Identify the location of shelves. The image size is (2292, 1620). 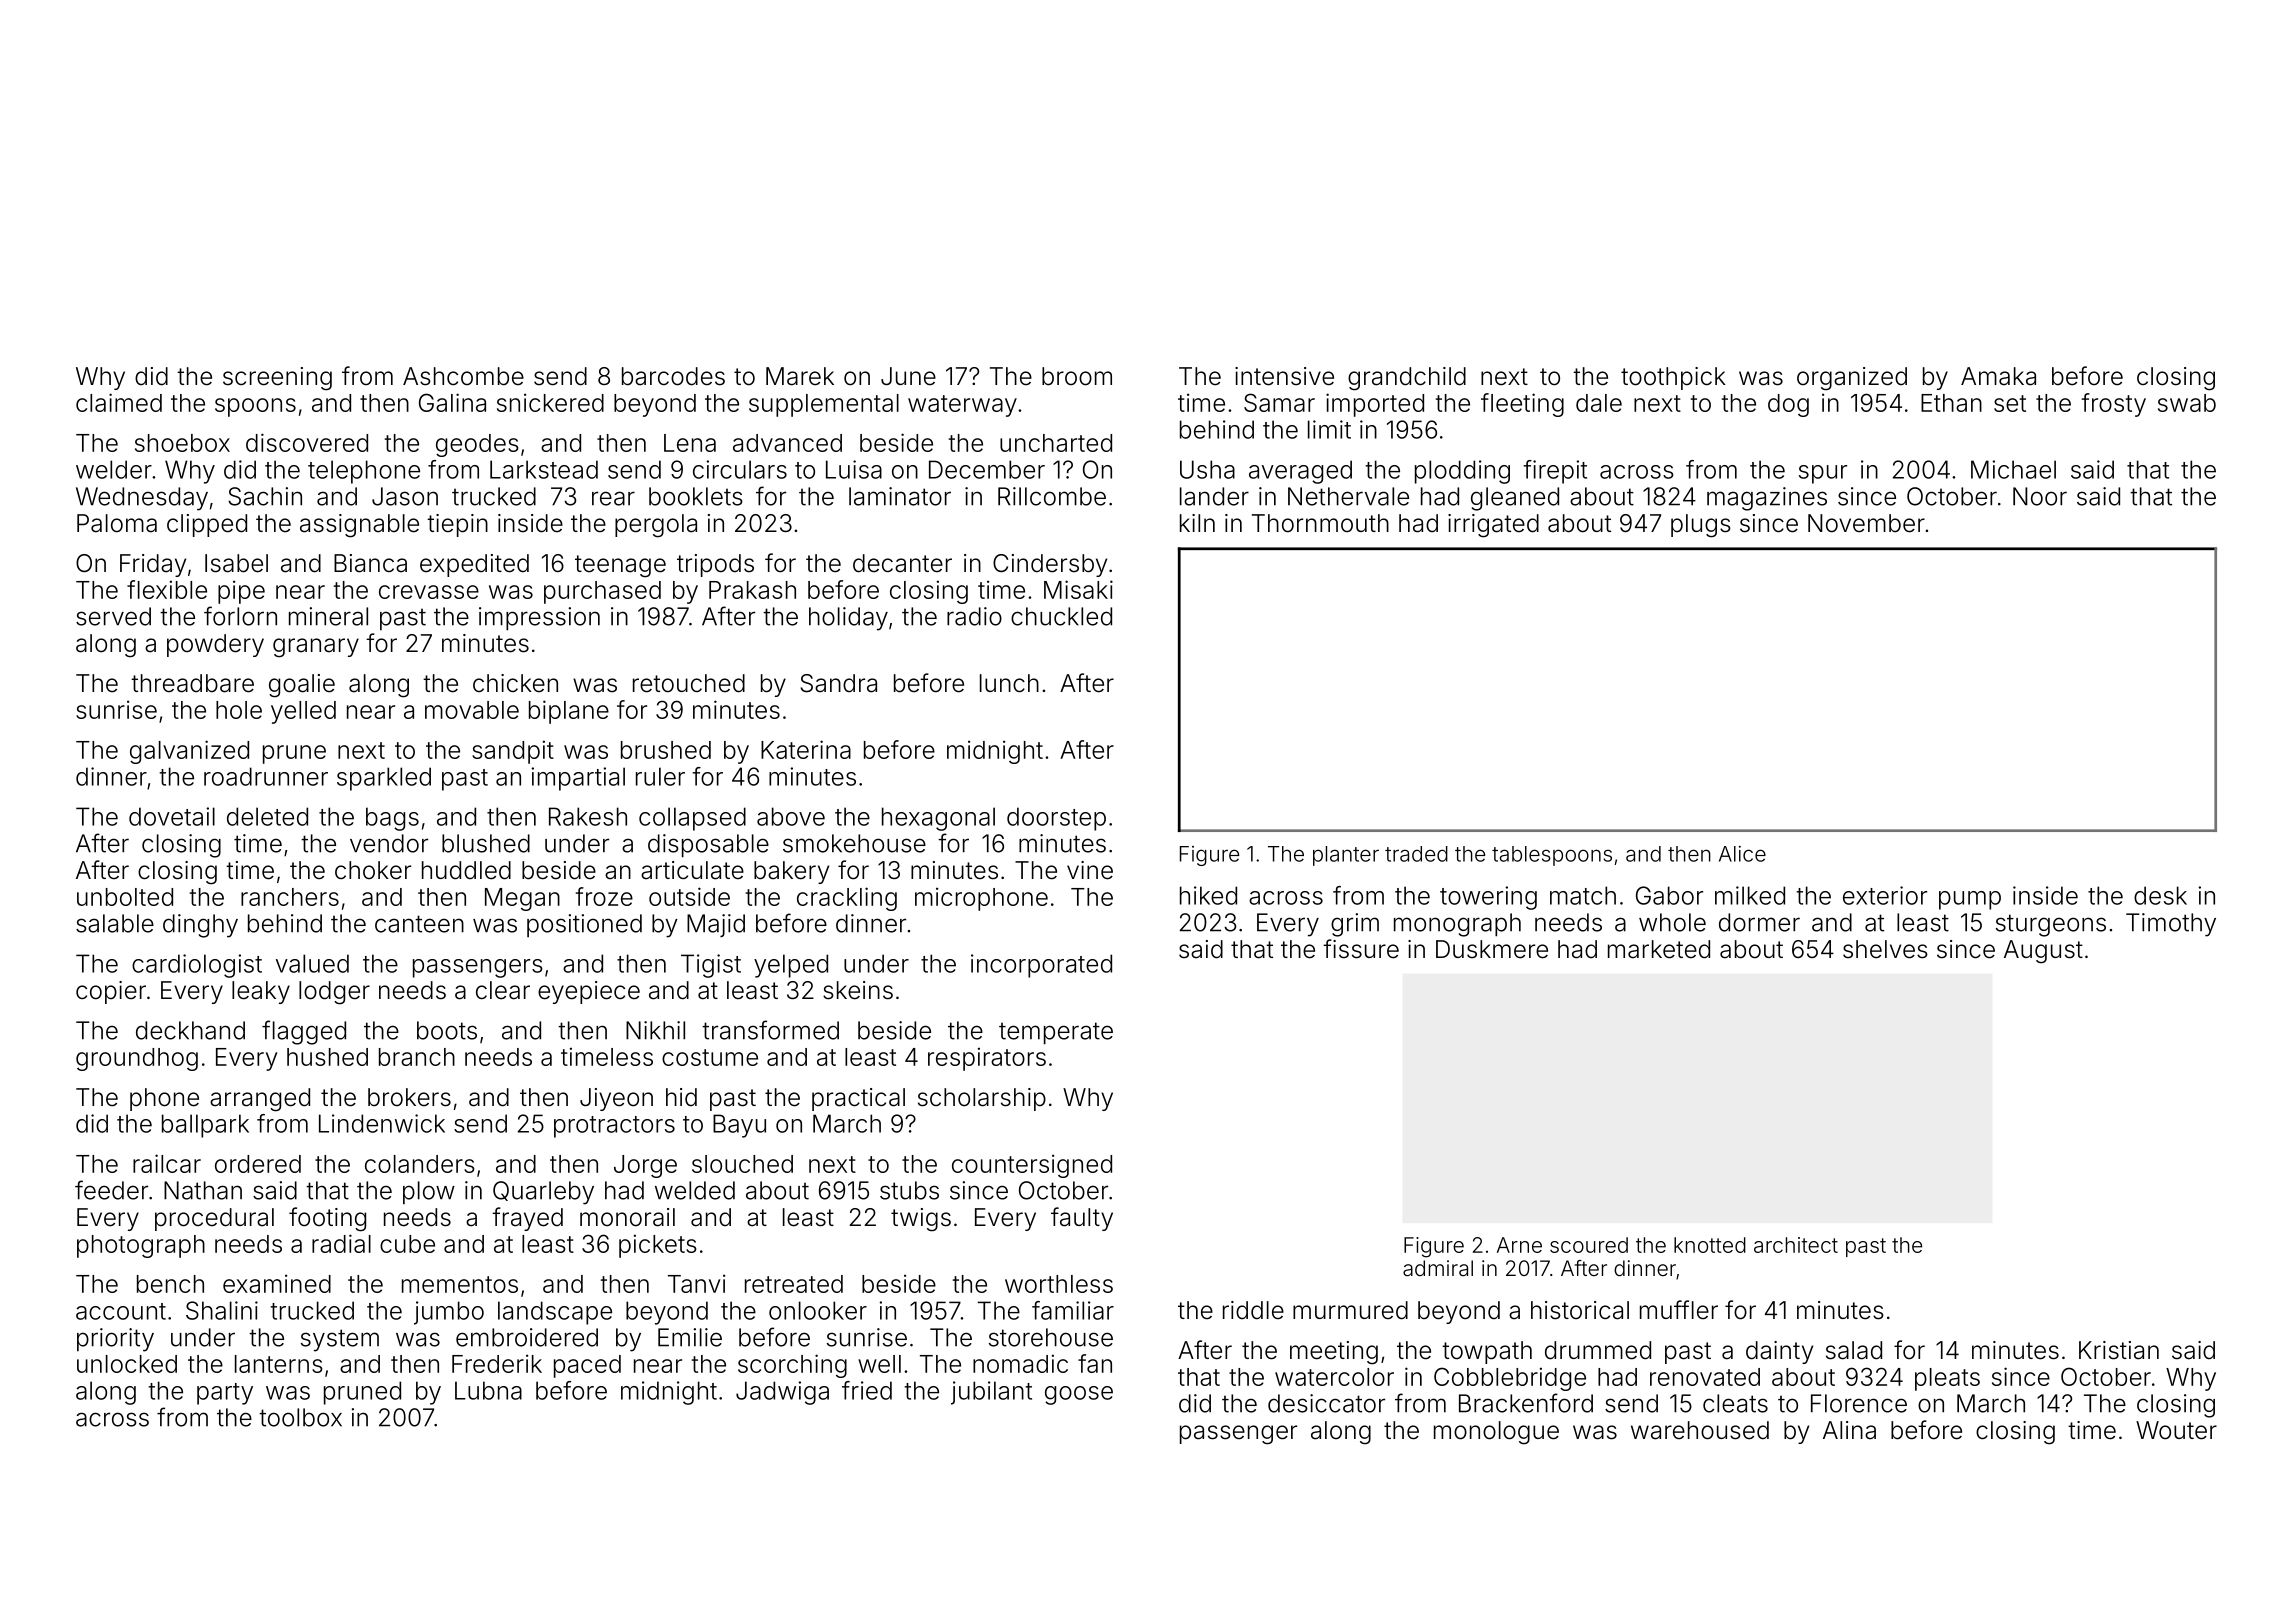
(1885, 949).
